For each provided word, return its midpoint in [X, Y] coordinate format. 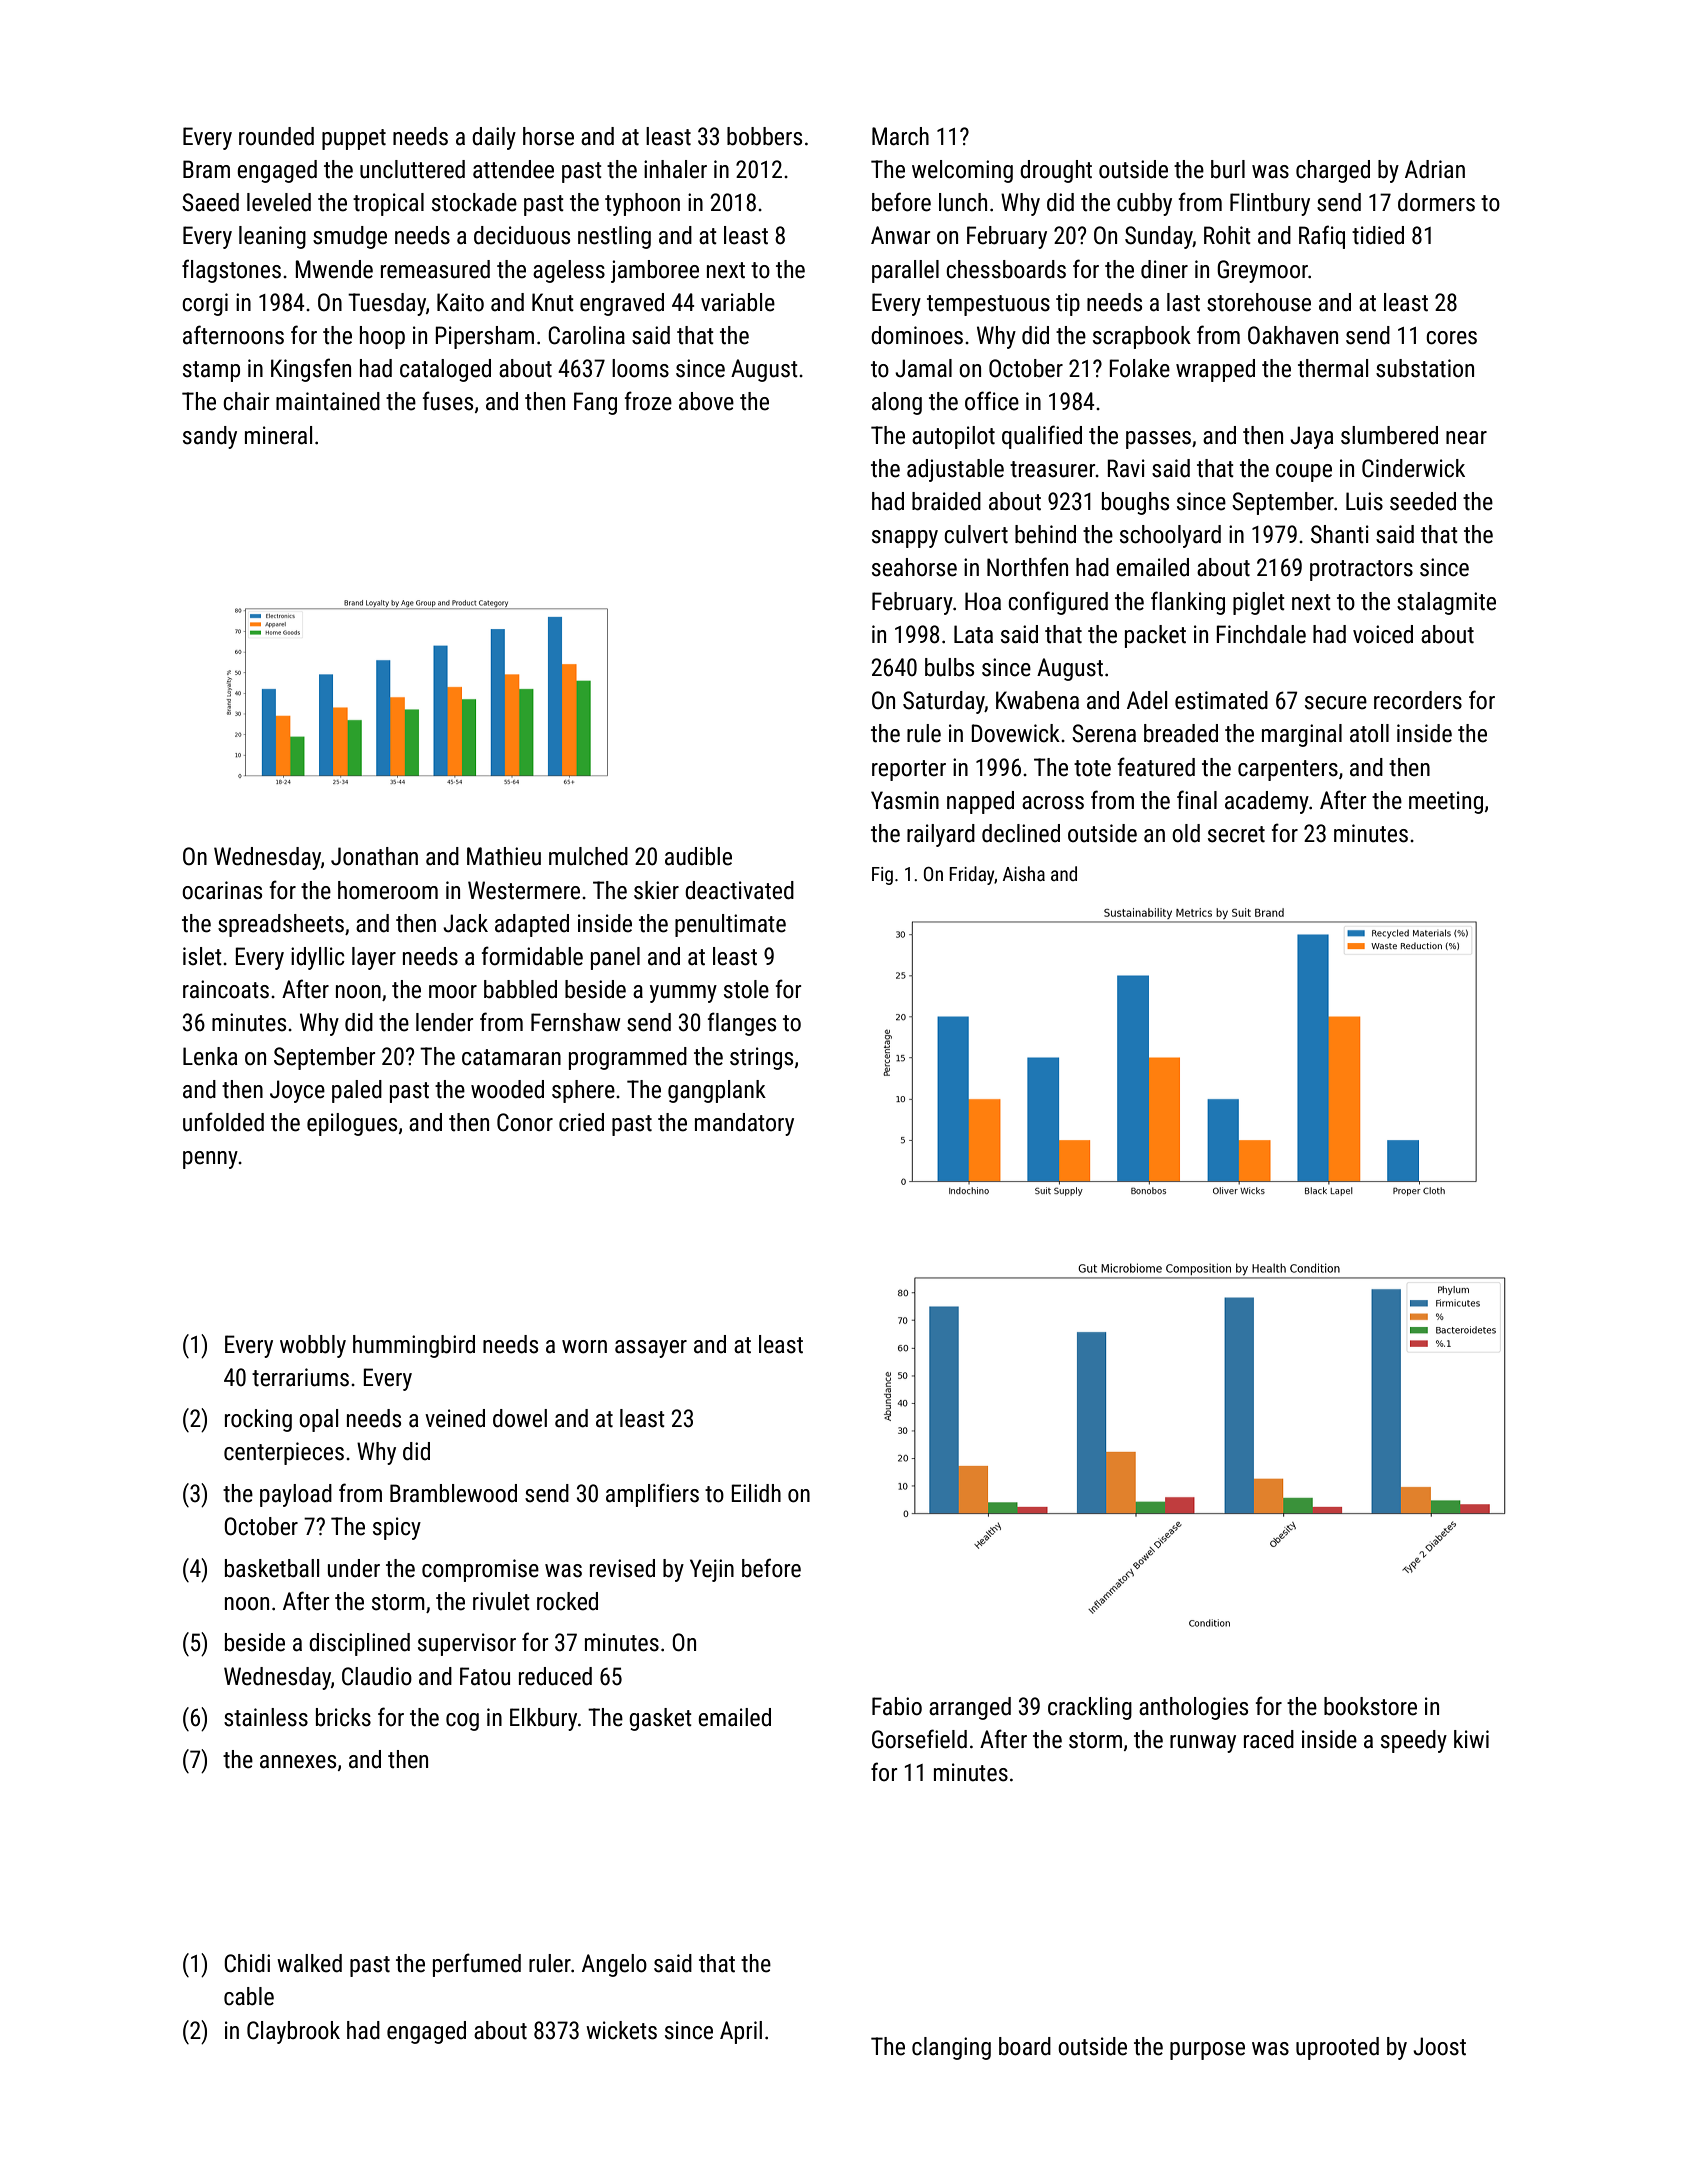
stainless [266, 1717]
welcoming [962, 171]
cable [249, 1996]
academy [1267, 802]
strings [761, 1058]
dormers [1436, 202]
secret [1236, 834]
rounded [276, 136]
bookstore [1370, 1706]
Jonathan [374, 856]
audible [698, 856]
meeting [1446, 802]
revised [622, 1568]
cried [581, 1122]
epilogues [352, 1124]
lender [444, 1022]
